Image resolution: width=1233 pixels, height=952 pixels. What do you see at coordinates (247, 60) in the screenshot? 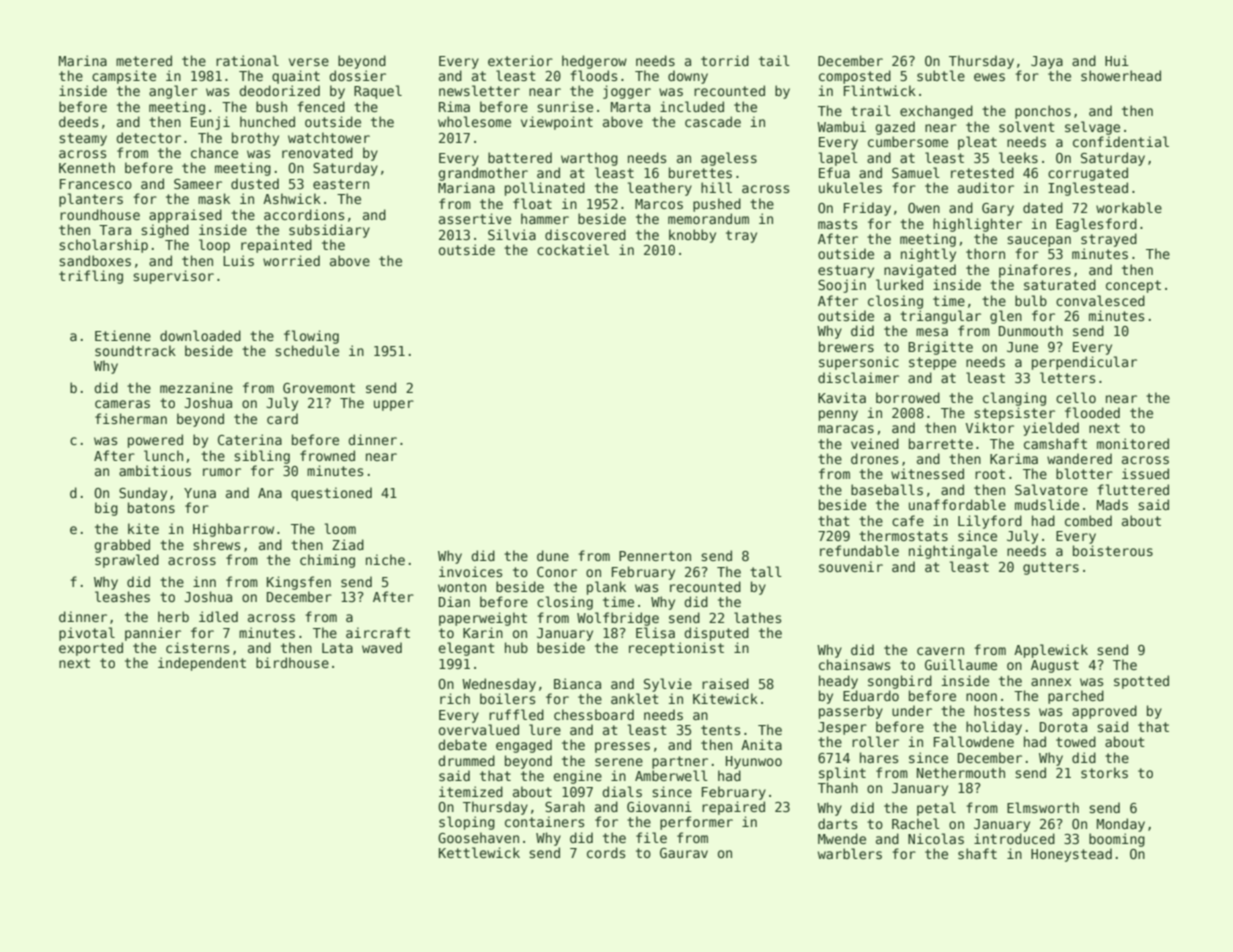
I see `rational` at bounding box center [247, 60].
